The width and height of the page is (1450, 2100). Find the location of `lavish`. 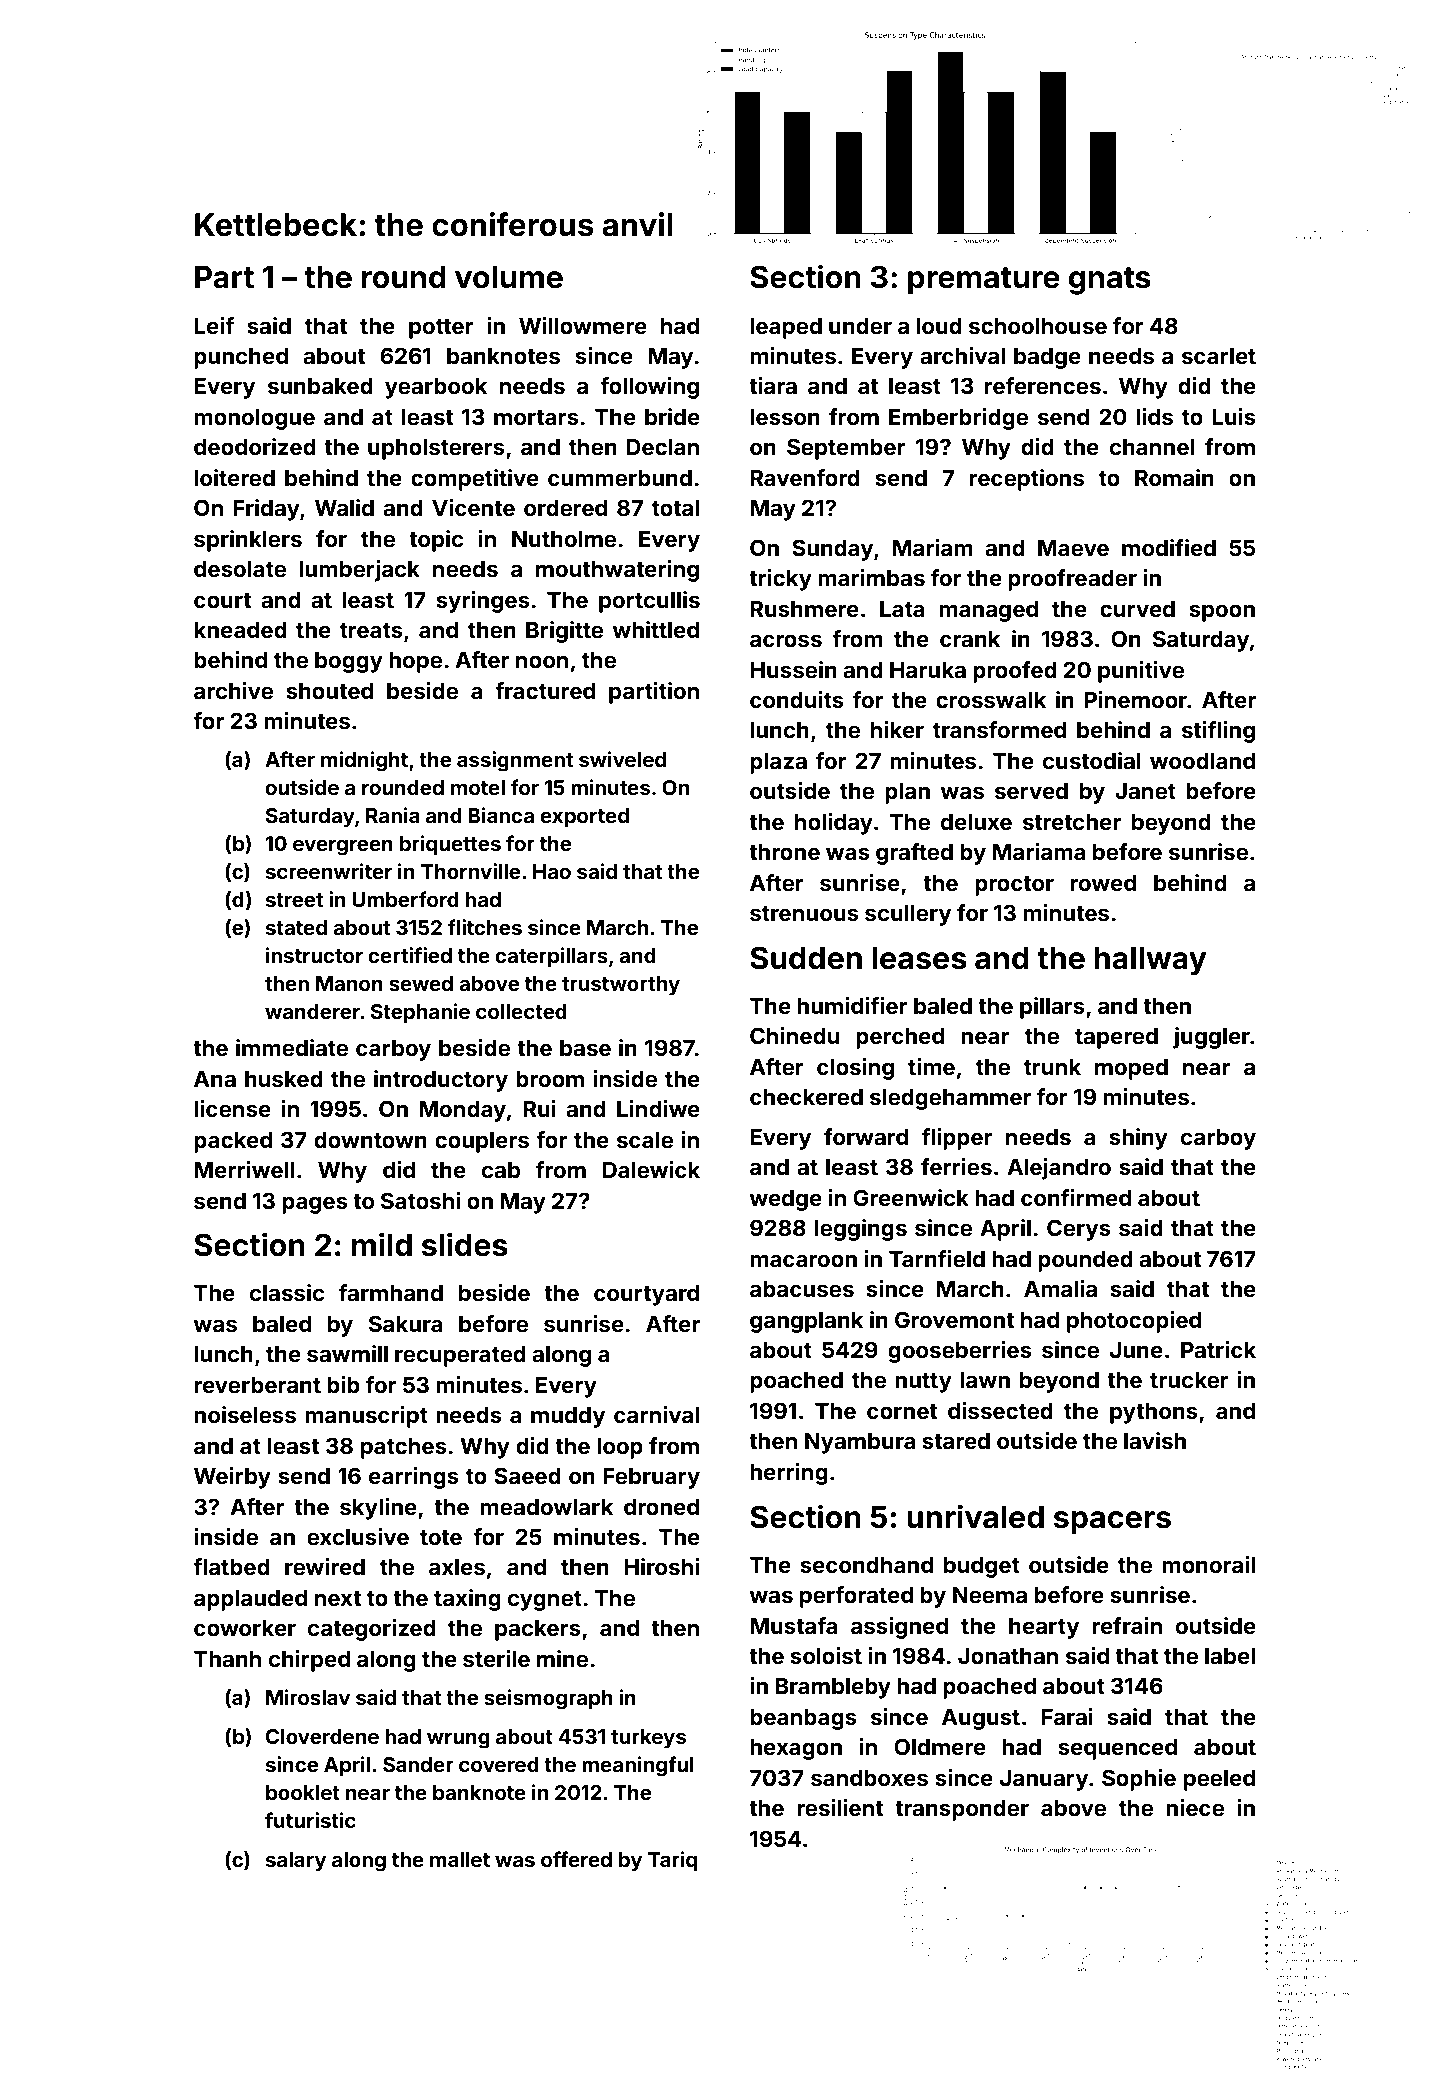

lavish is located at coordinates (1155, 1440).
